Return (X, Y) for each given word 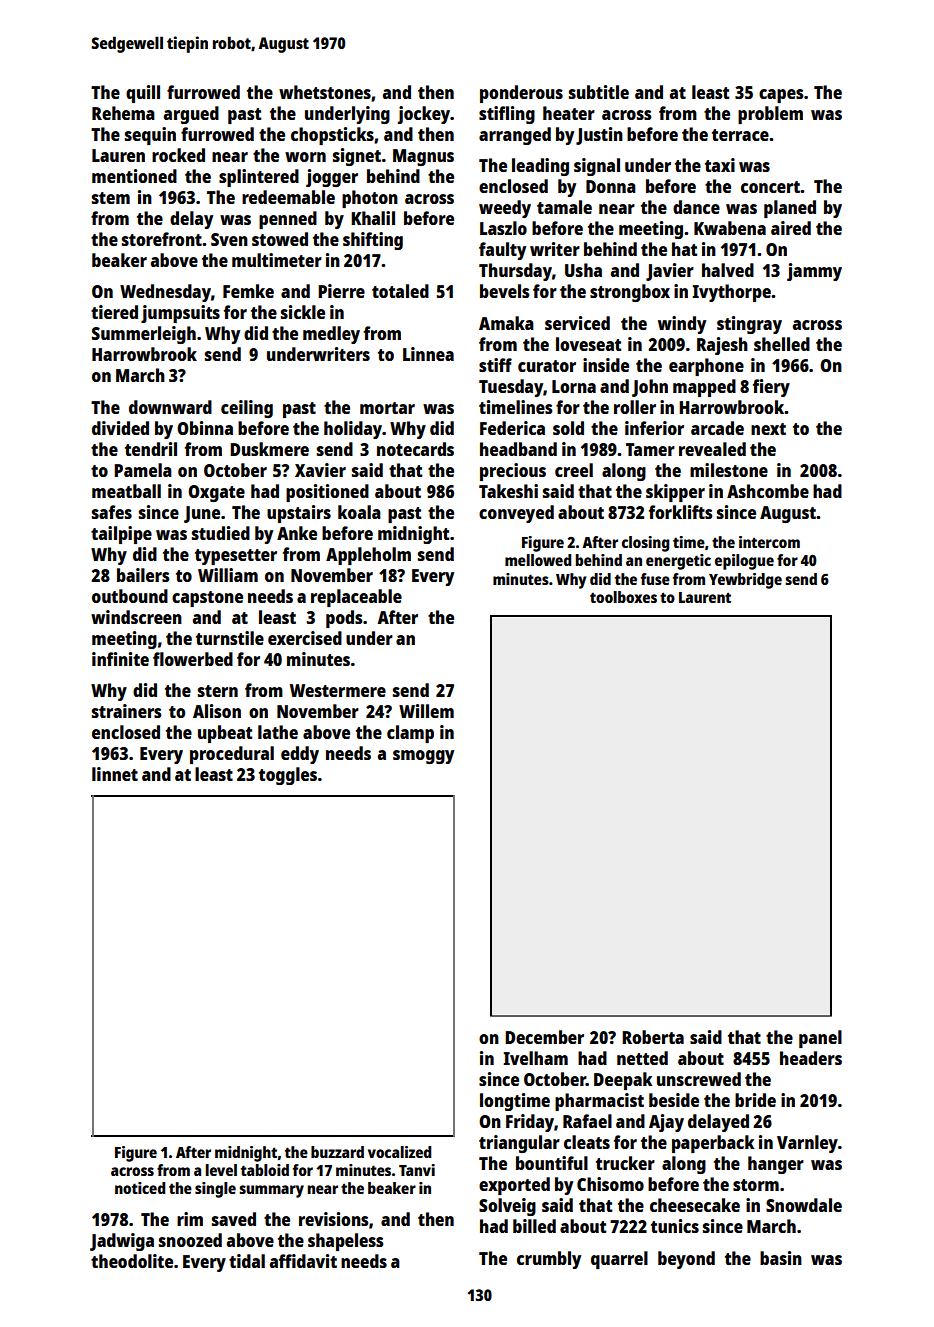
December (544, 1037)
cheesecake (695, 1205)
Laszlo (503, 228)
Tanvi (417, 1170)
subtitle (599, 92)
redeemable (288, 197)
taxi (720, 165)
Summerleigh (144, 335)
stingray (749, 325)
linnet (115, 774)
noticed (140, 1188)
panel (820, 1039)
